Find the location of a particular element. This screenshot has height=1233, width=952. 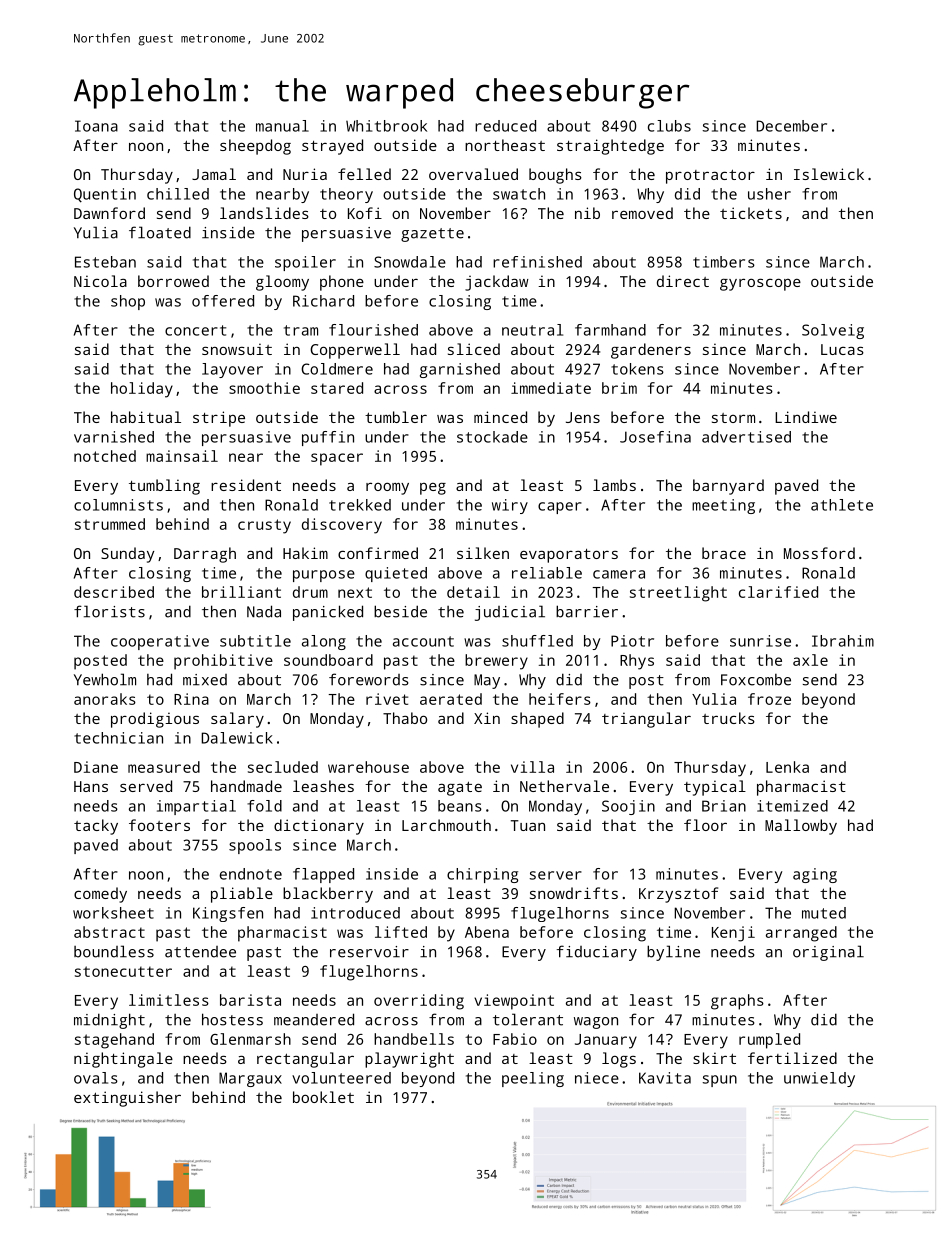

Margaux is located at coordinates (250, 1079).
